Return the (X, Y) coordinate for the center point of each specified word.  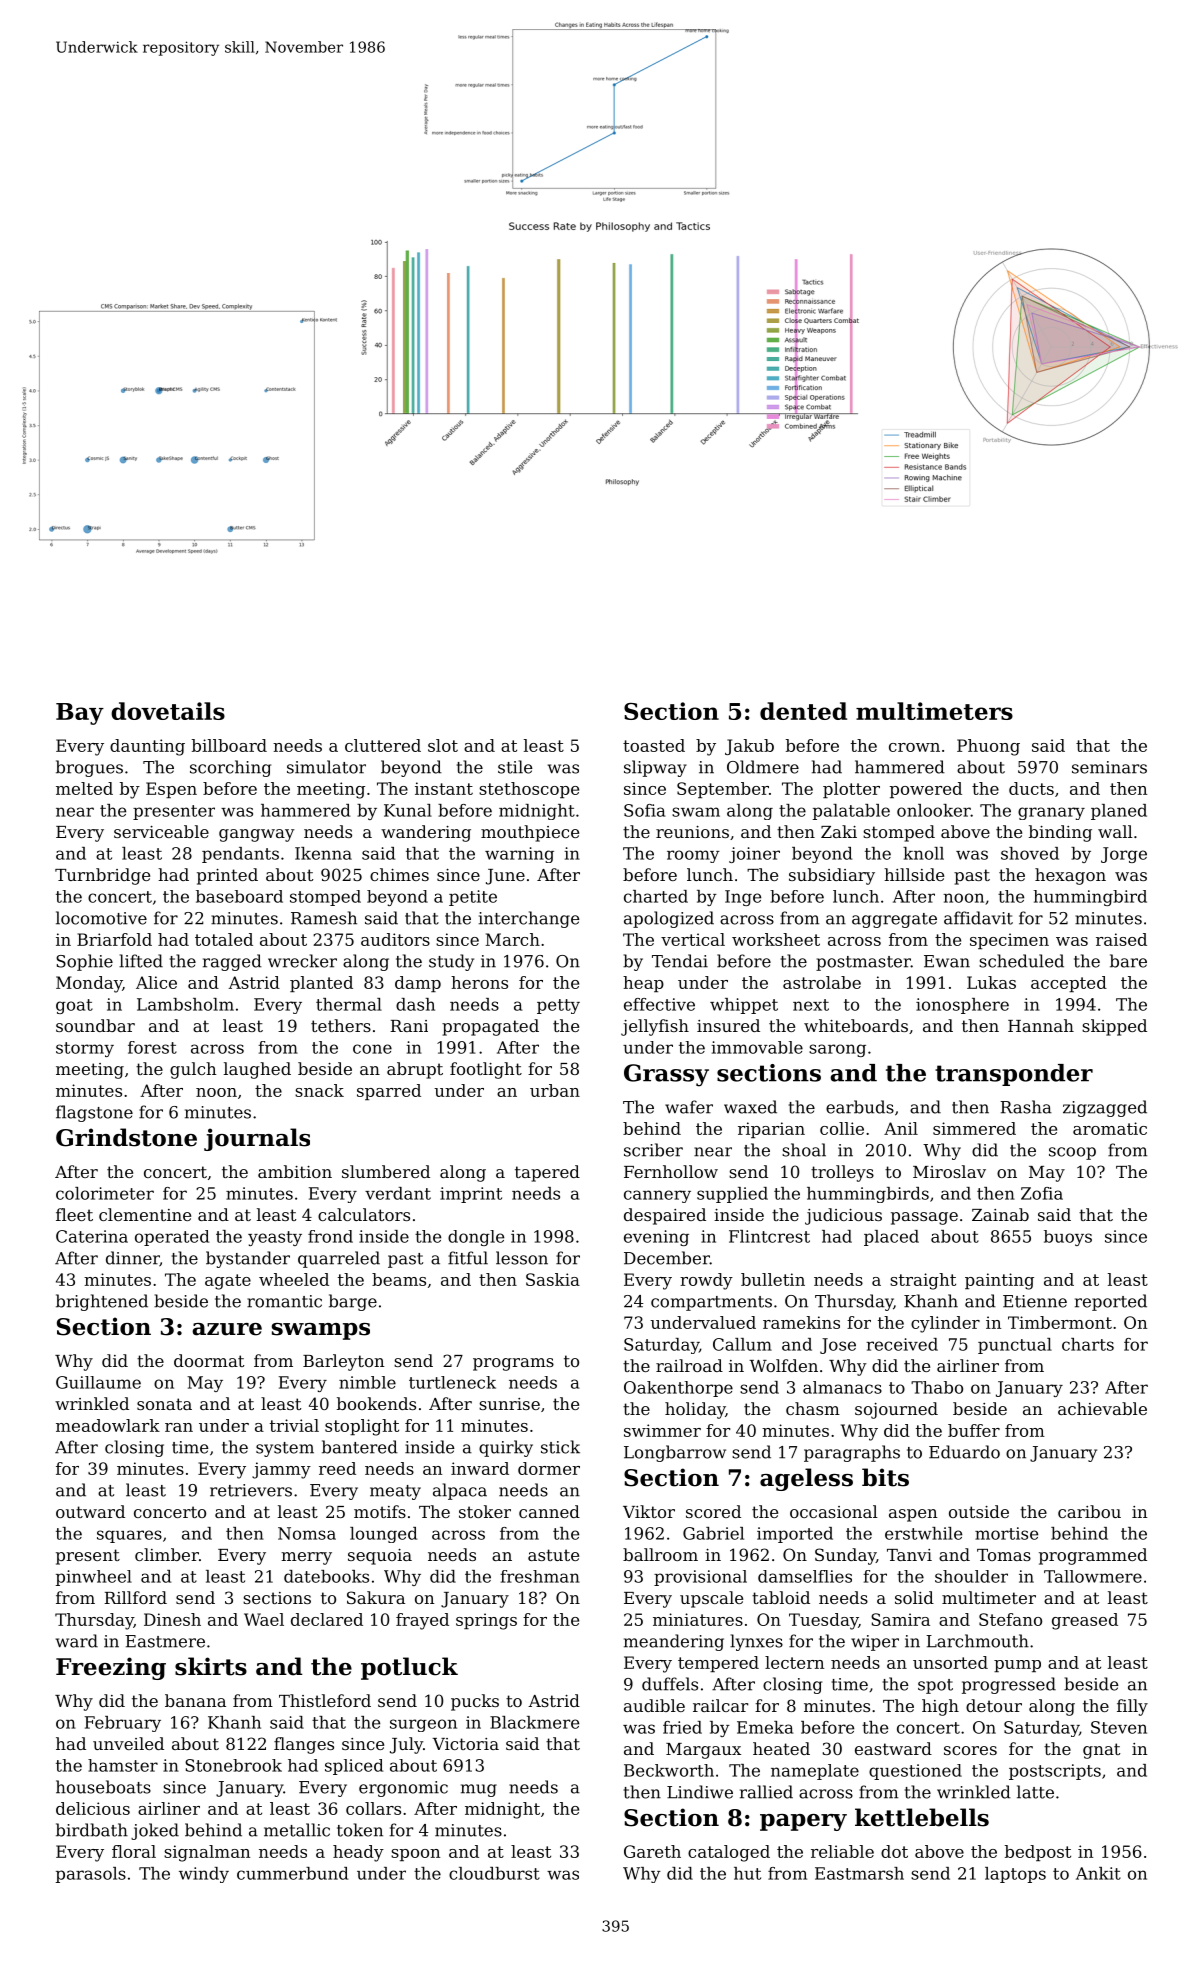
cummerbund (292, 1873)
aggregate (894, 920)
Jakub (749, 747)
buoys (1068, 1238)
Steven (1119, 1727)
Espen (171, 790)
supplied (732, 1195)
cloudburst (494, 1873)
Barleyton (344, 1362)
